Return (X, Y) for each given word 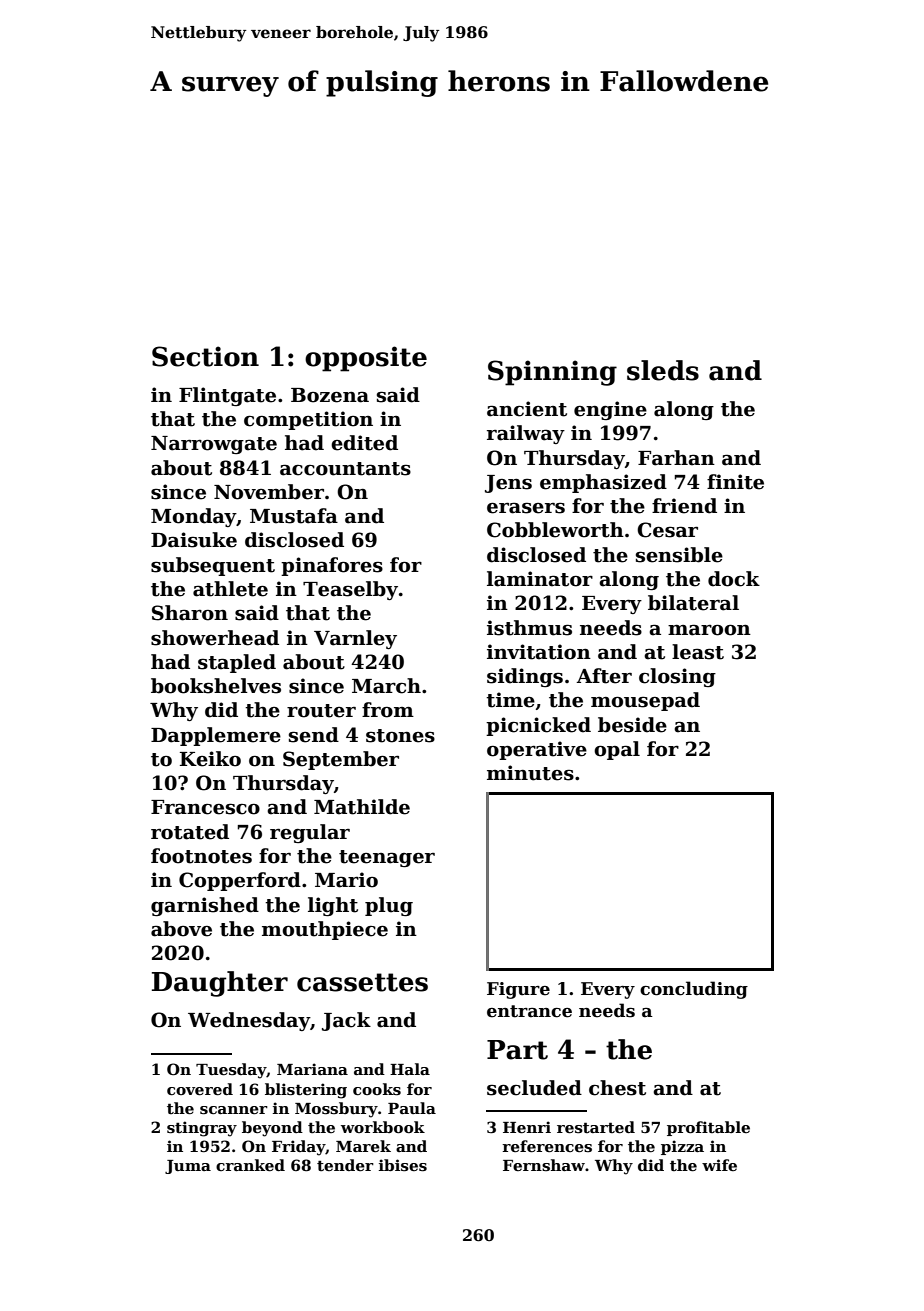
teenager (387, 858)
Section (205, 356)
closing (677, 677)
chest (617, 1088)
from (388, 710)
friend (684, 506)
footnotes (201, 856)
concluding (694, 990)
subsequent (213, 566)
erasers (526, 508)
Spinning (552, 373)
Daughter (220, 984)
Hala (410, 1069)
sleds (663, 370)
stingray (202, 1129)
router (321, 711)
